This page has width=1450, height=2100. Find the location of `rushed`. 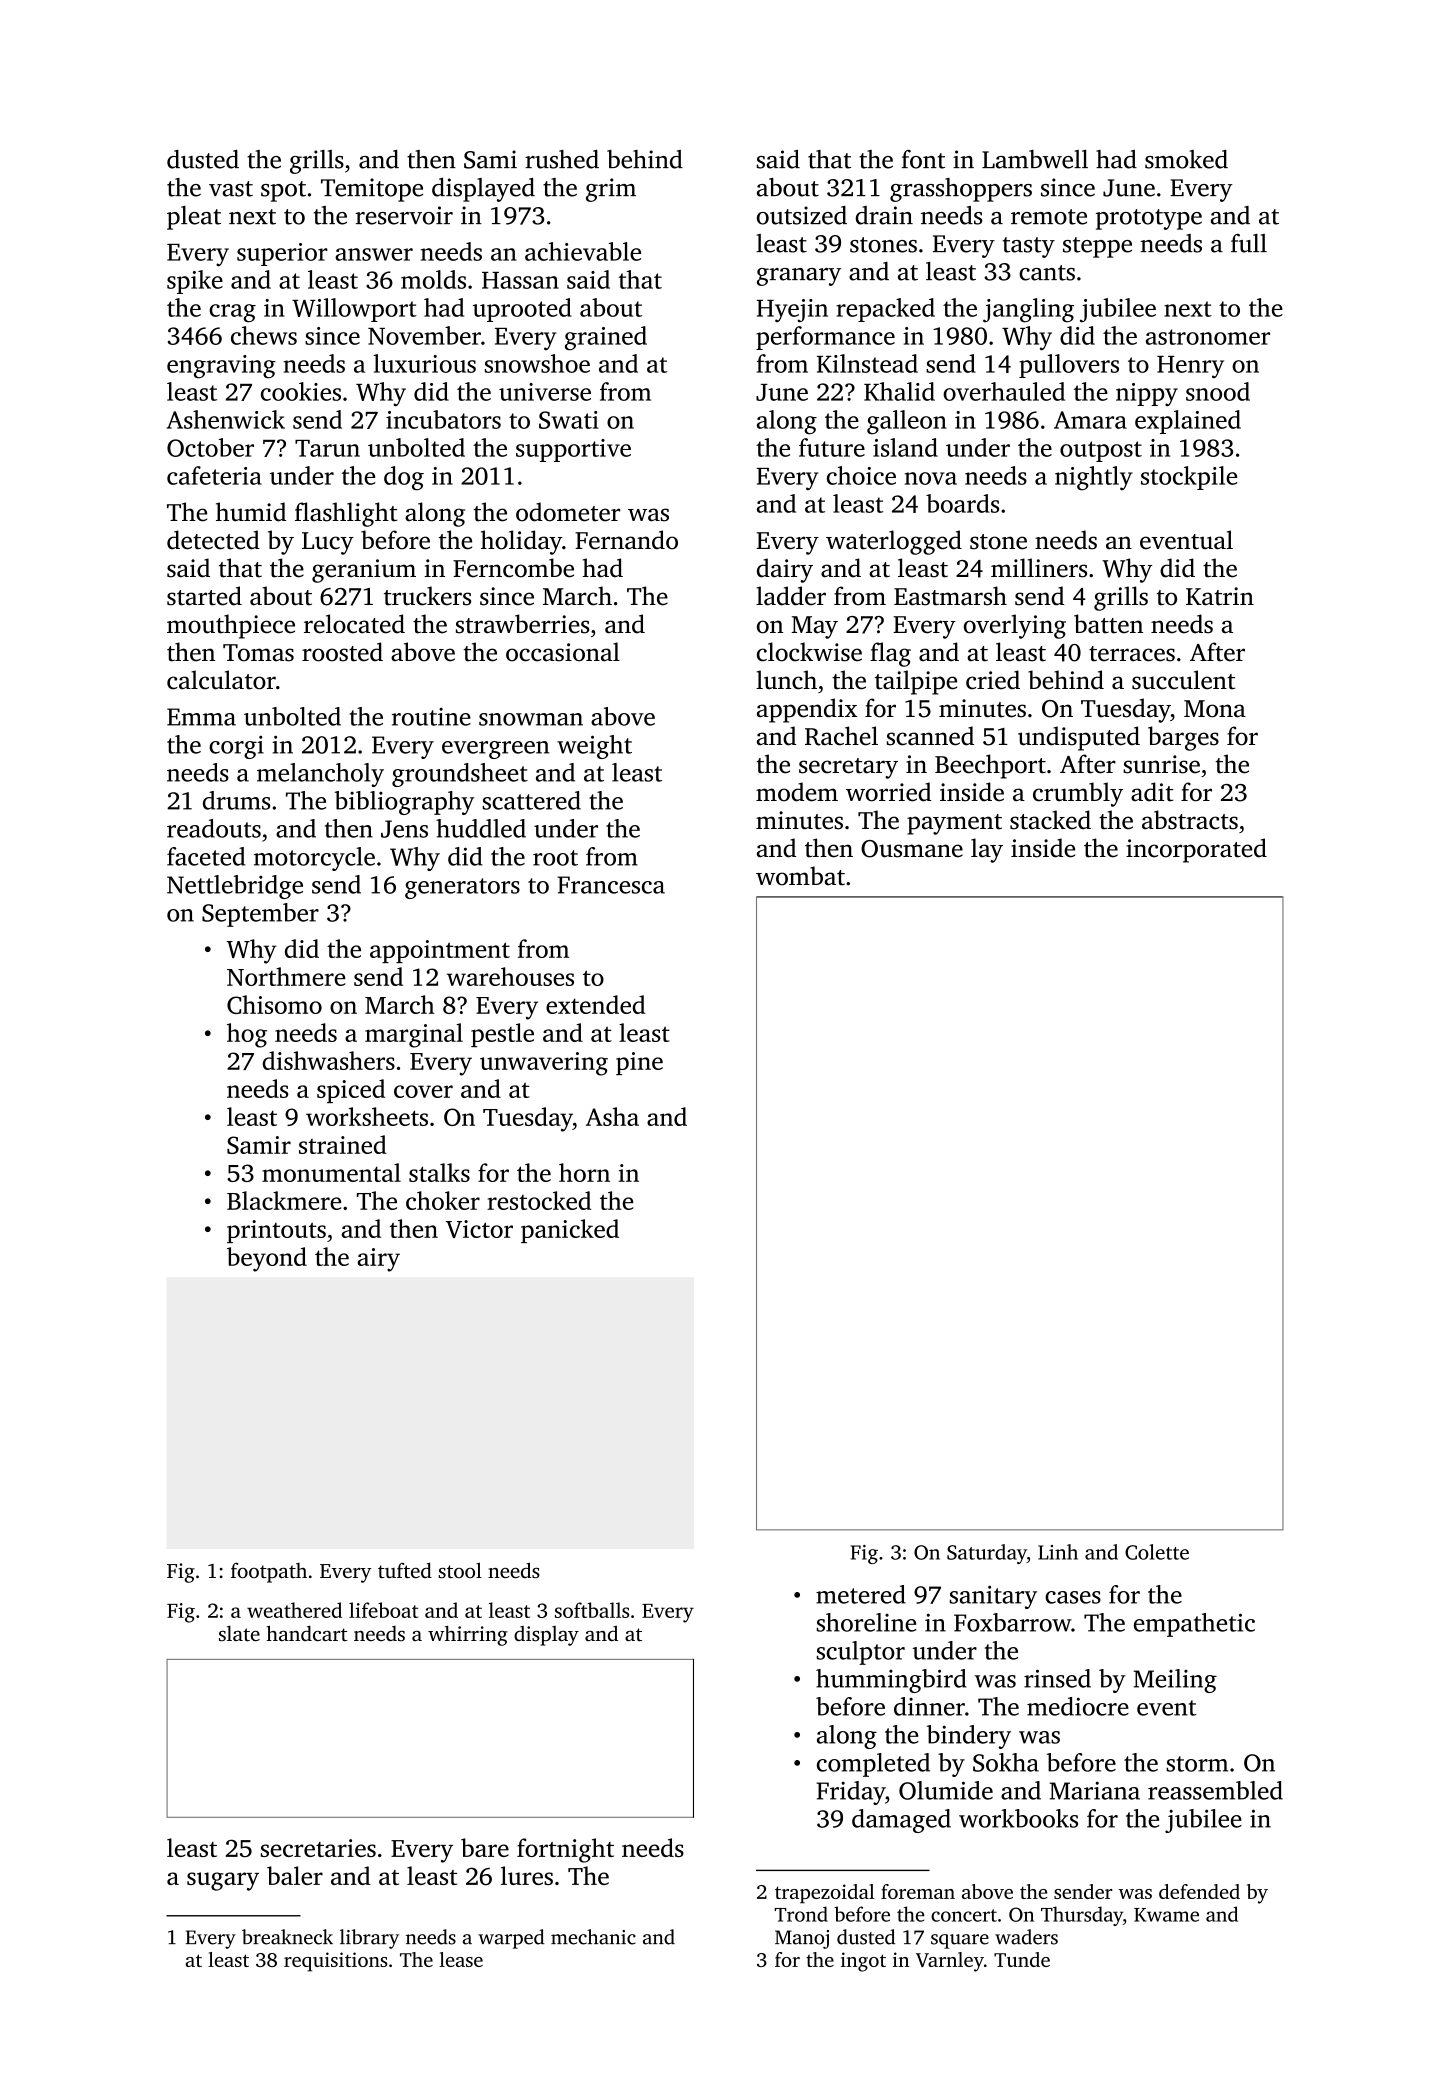

rushed is located at coordinates (562, 159).
